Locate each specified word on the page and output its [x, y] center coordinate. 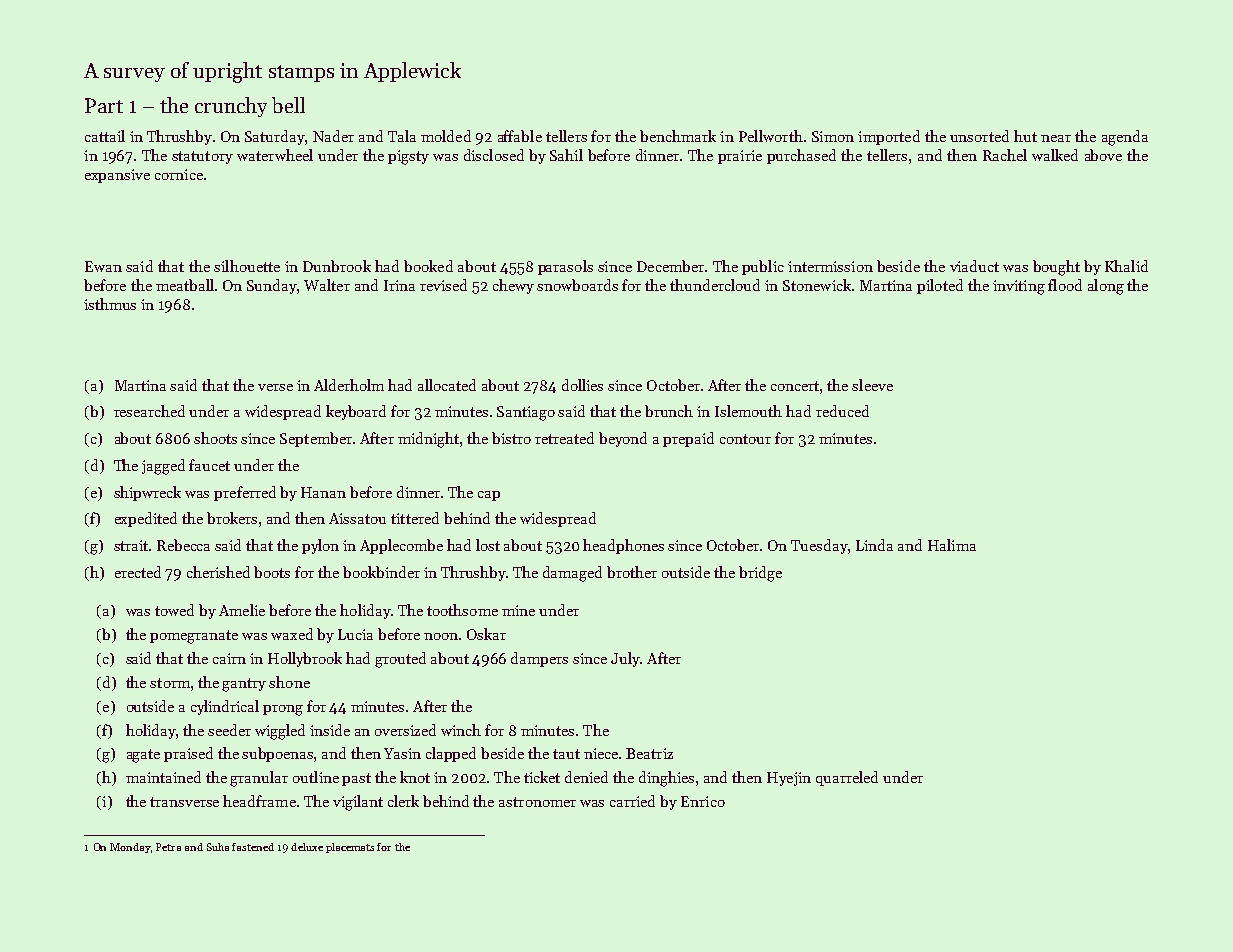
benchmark [678, 136]
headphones [623, 546]
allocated [447, 385]
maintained [163, 777]
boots [272, 572]
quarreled [847, 778]
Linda [874, 545]
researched [149, 411]
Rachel [1005, 155]
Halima [952, 545]
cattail [105, 136]
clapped [451, 754]
